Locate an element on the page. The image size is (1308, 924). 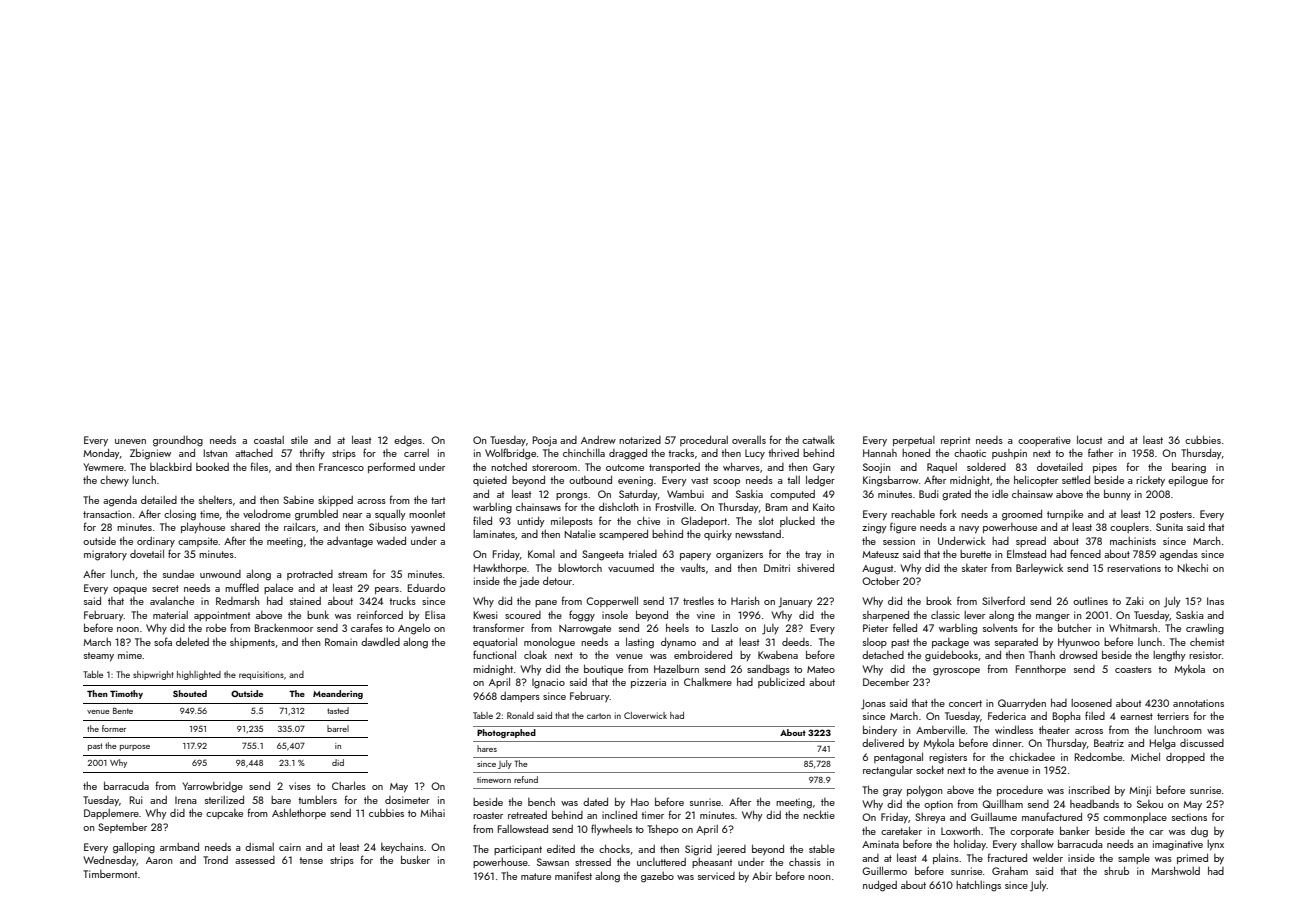
squally is located at coordinates (390, 515).
